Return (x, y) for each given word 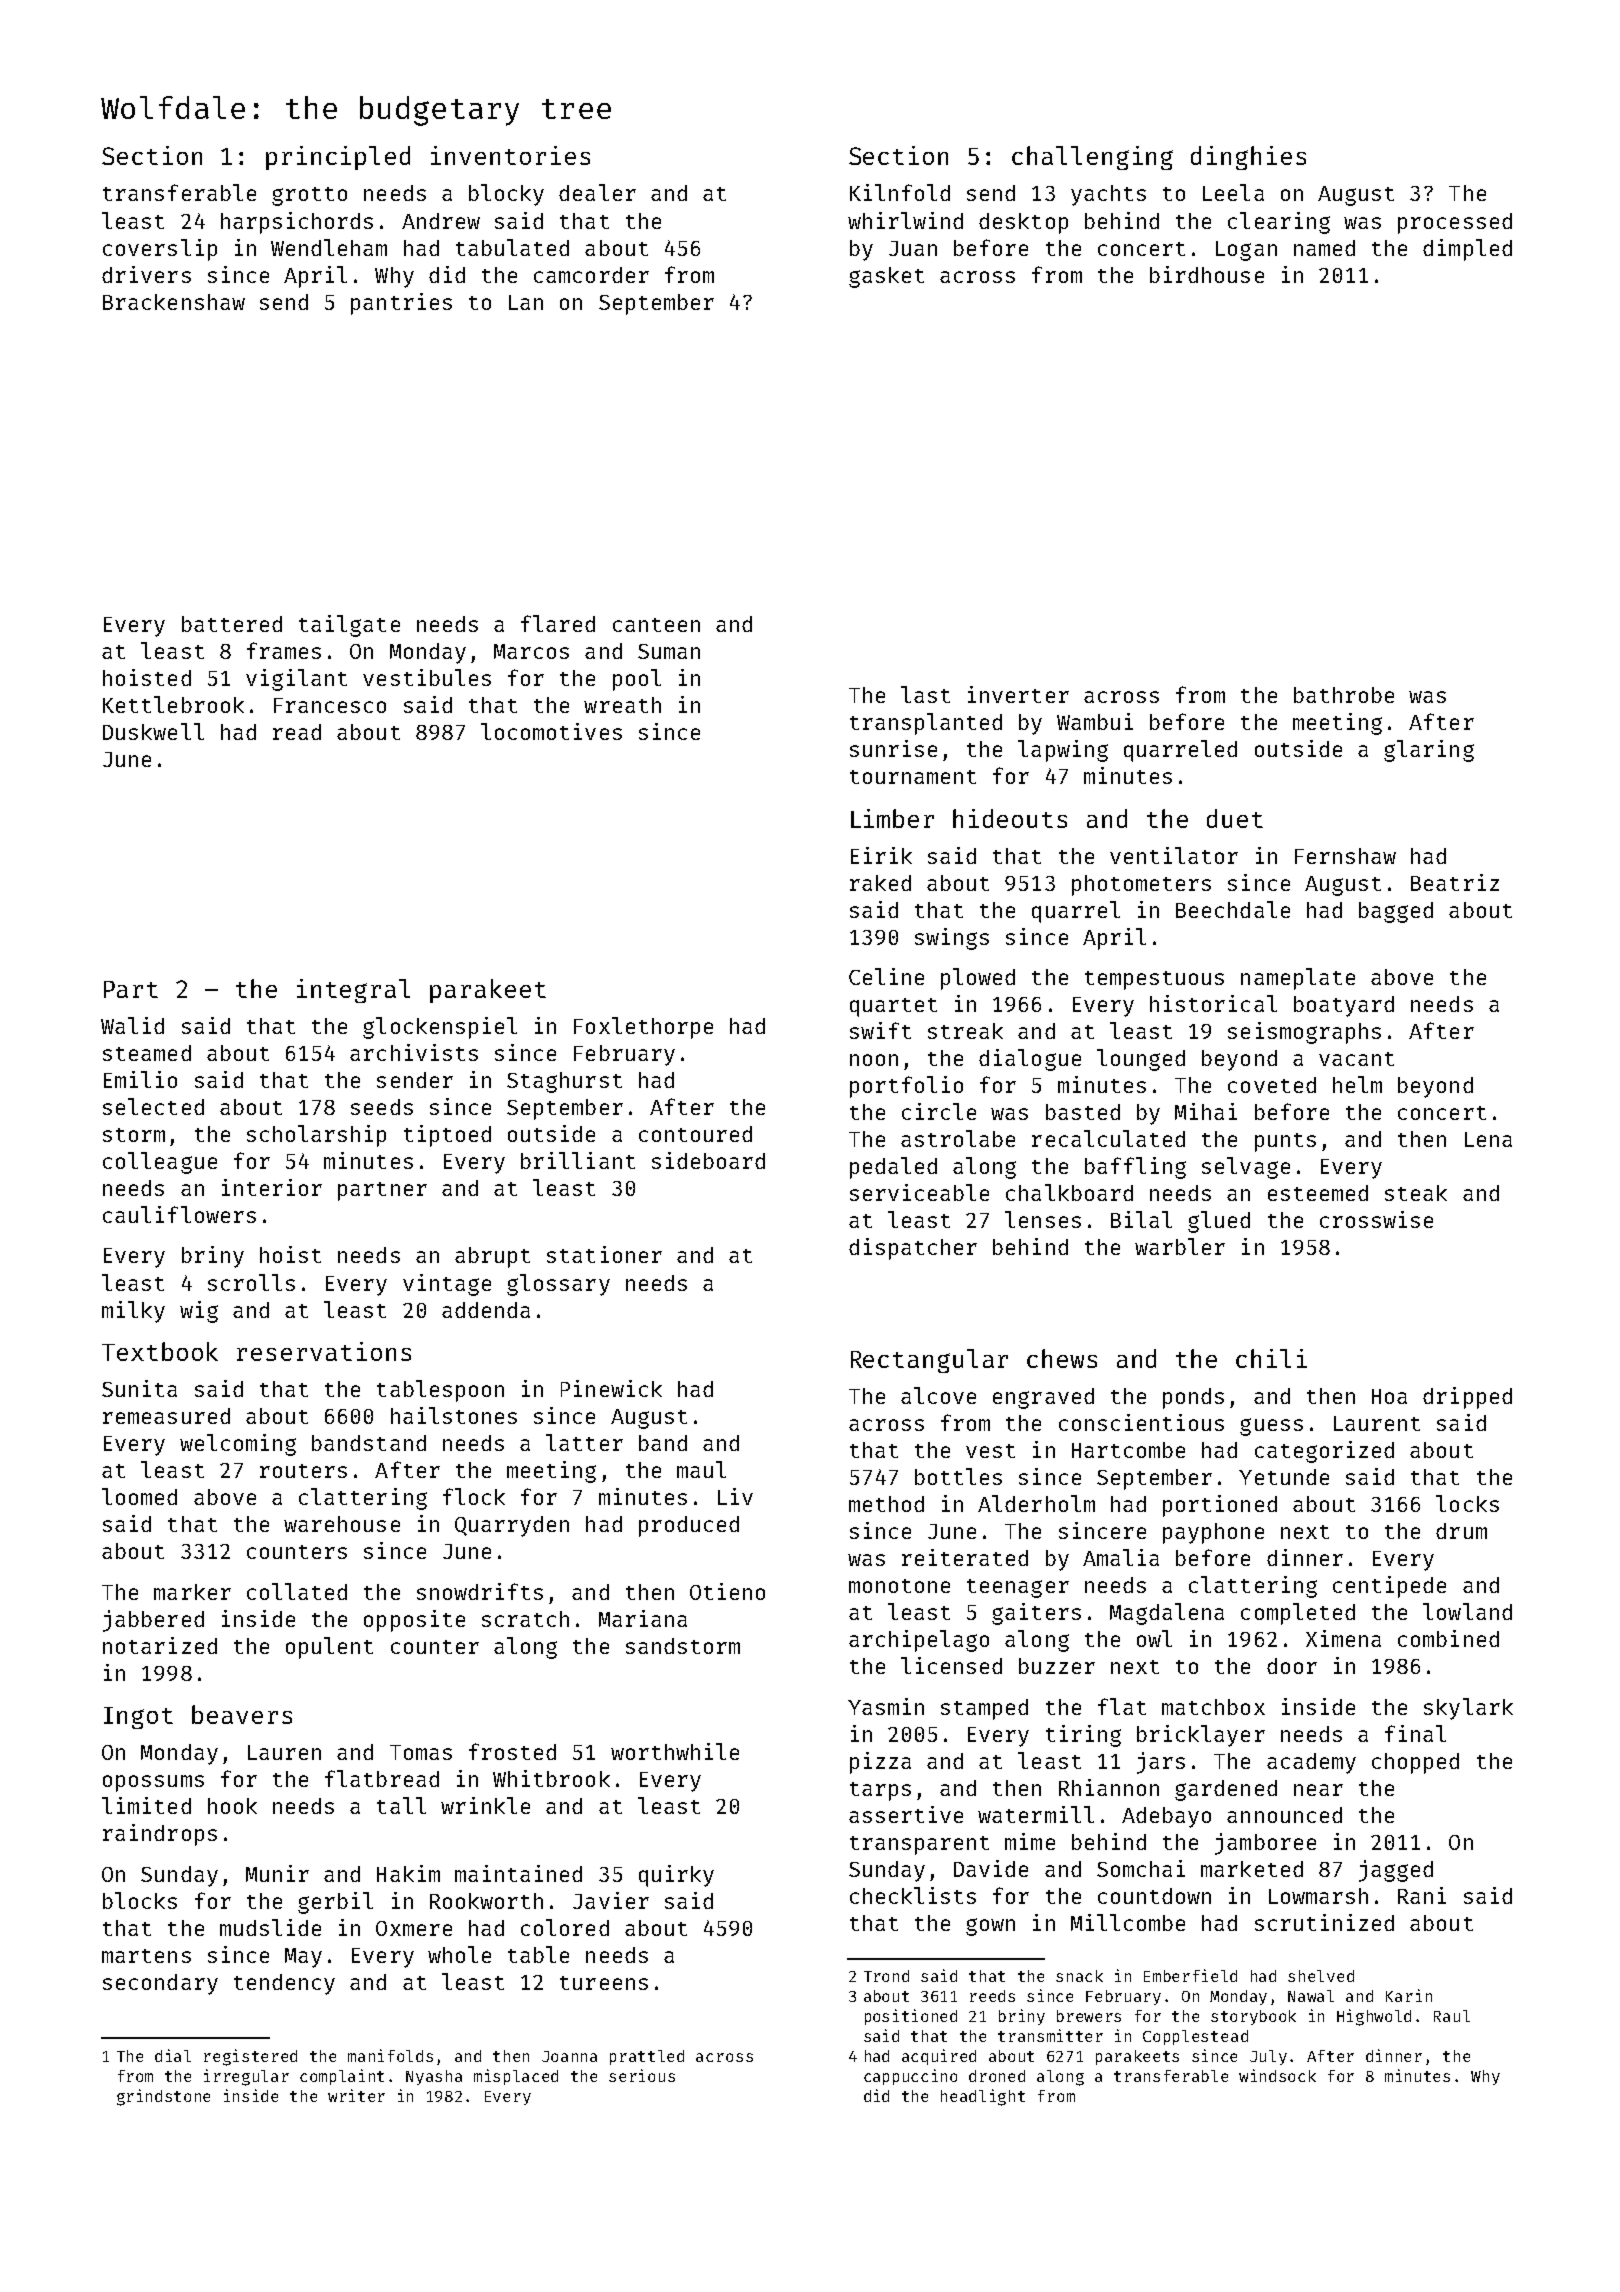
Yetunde (1284, 1477)
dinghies (1248, 158)
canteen (656, 625)
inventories (510, 155)
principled (338, 158)
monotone (899, 1586)
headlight (983, 2097)
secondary (160, 1984)
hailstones (454, 1415)
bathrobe (1344, 695)
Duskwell (153, 731)
